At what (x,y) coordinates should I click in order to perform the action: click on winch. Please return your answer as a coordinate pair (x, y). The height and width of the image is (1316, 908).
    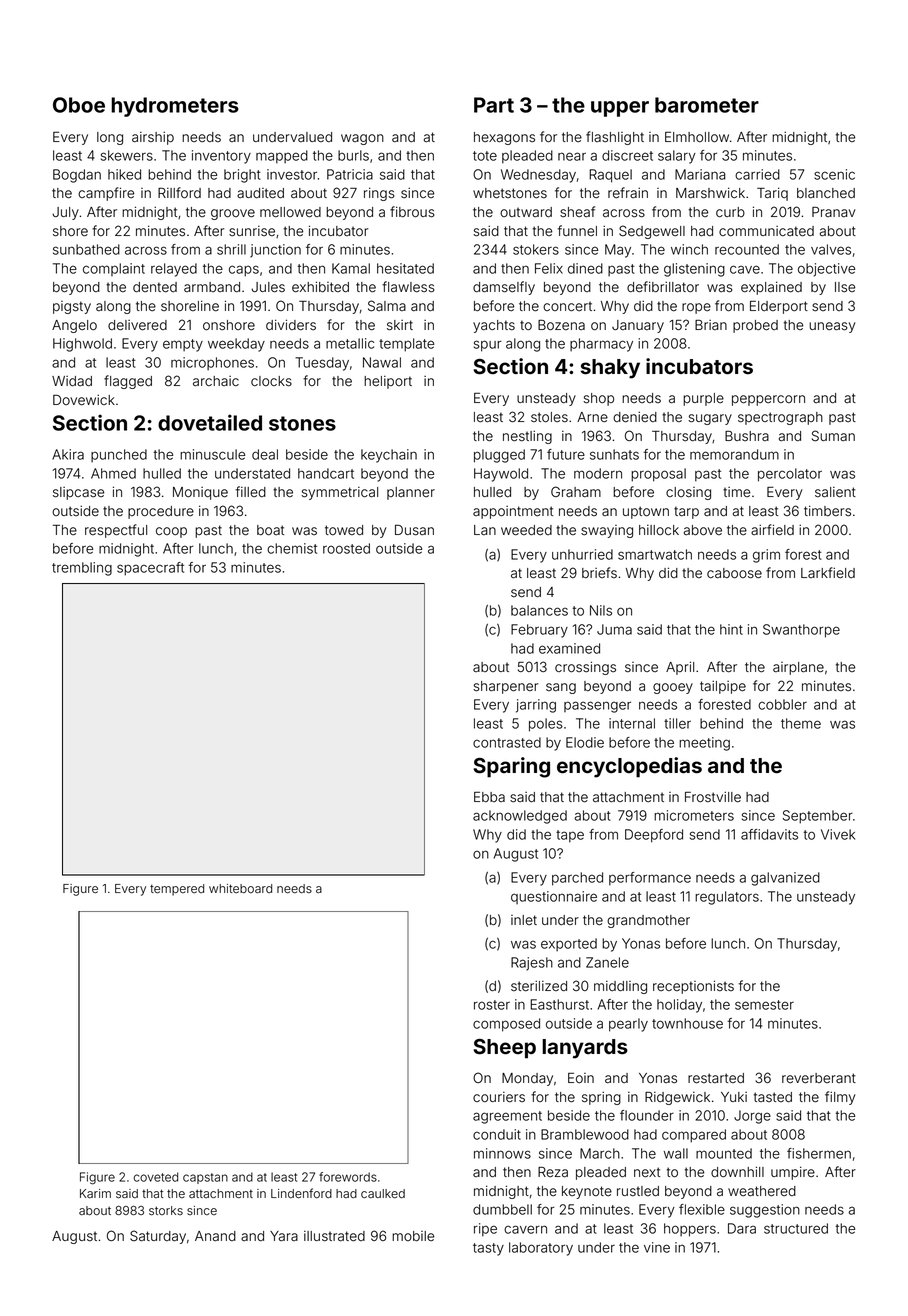
    Looking at the image, I should click on (689, 249).
